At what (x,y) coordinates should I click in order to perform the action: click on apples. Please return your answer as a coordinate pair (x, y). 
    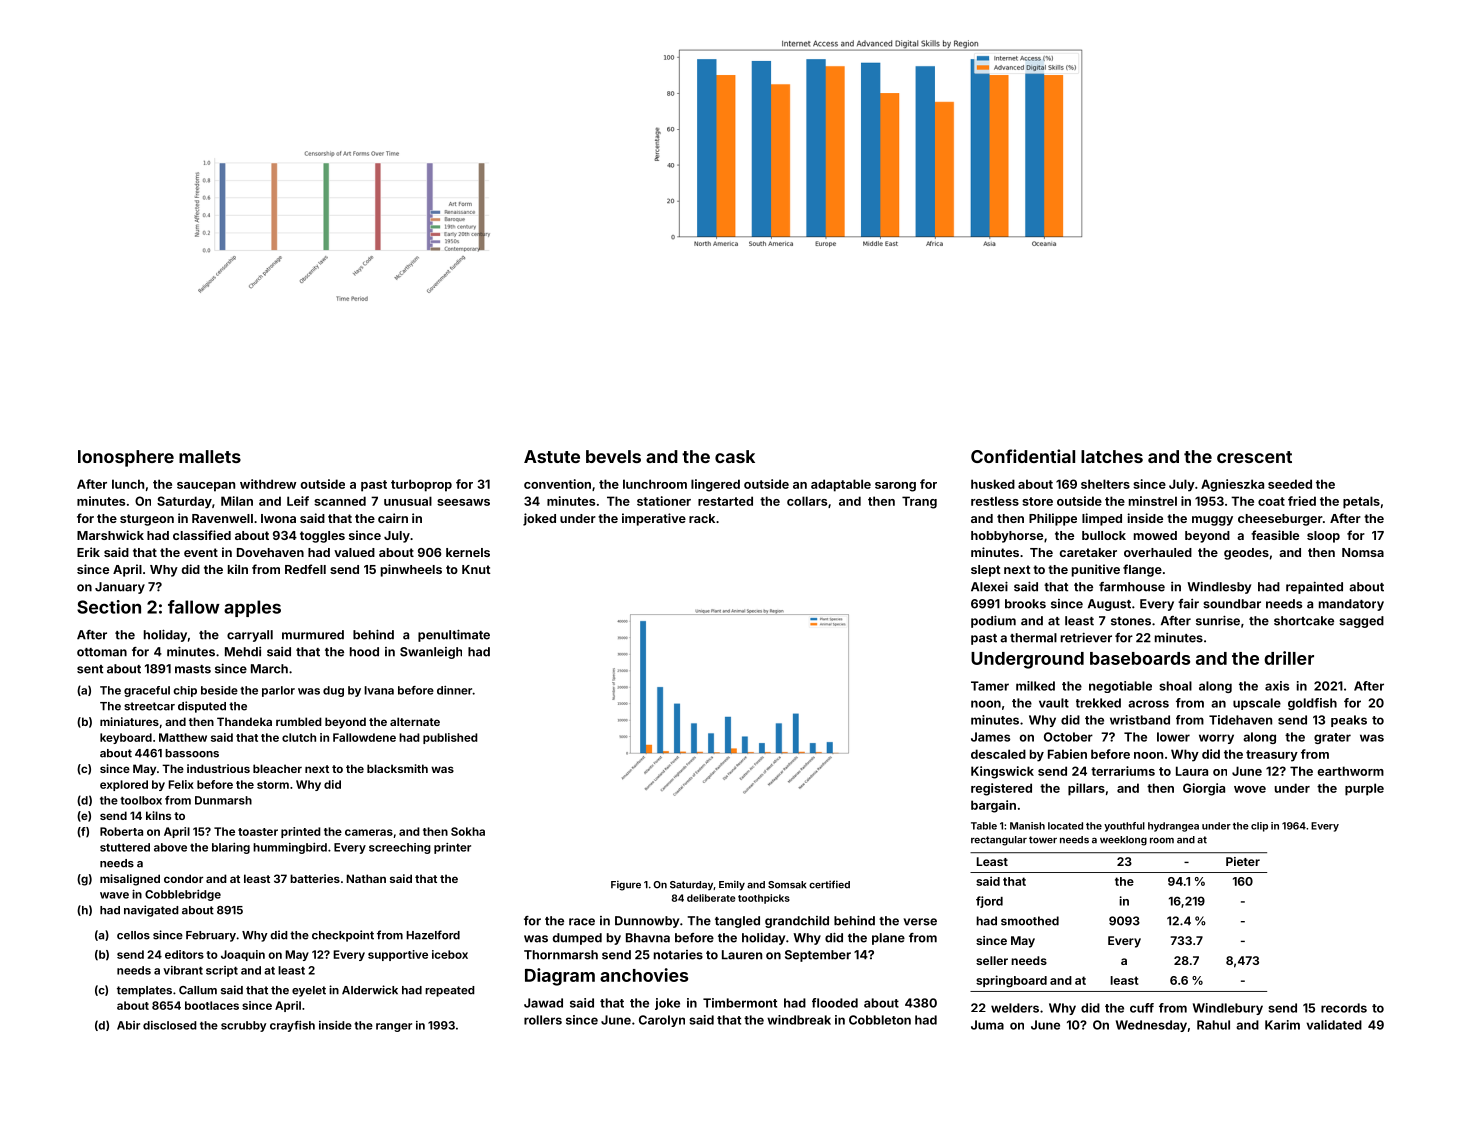
    Looking at the image, I should click on (252, 608).
